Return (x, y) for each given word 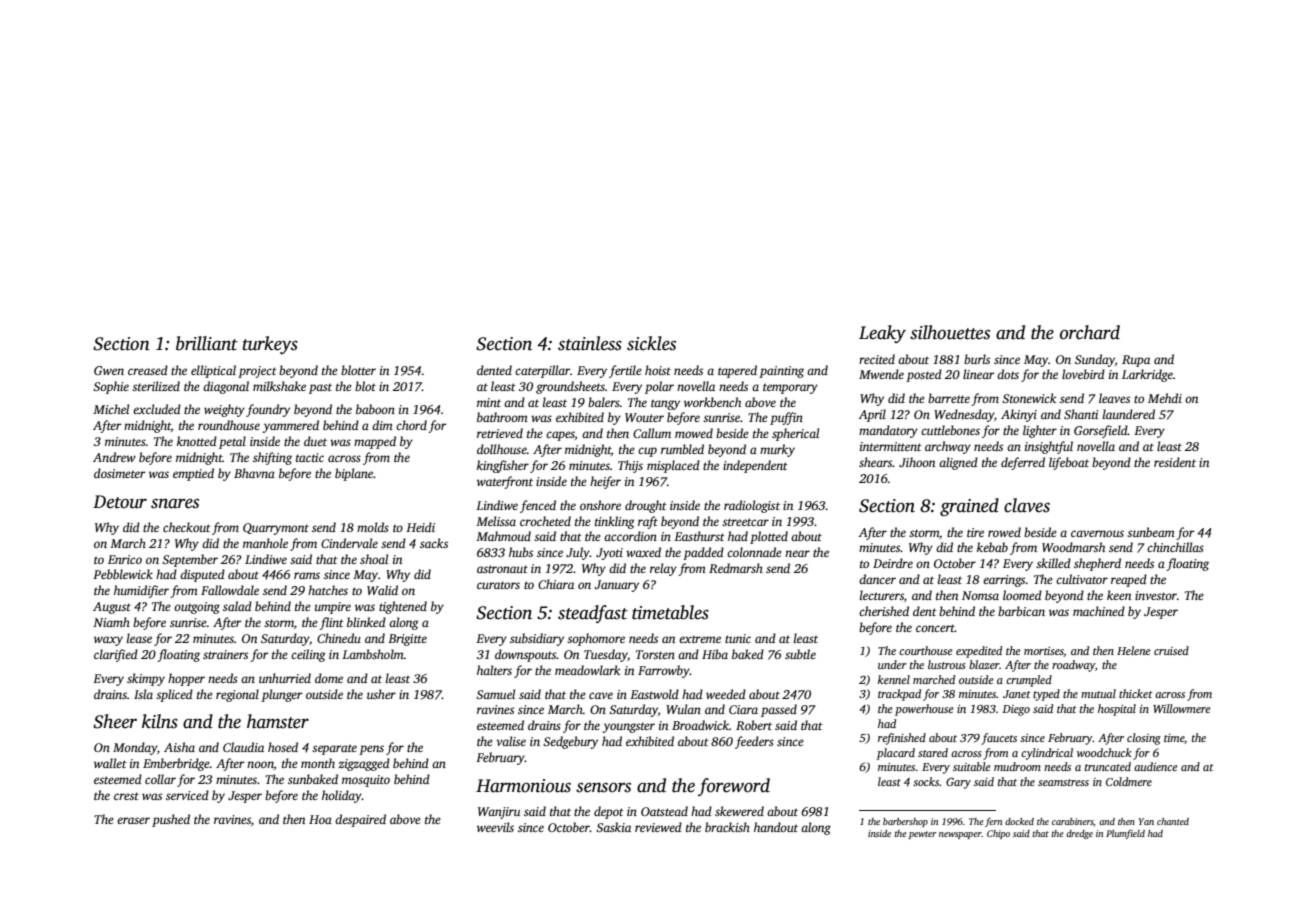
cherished (884, 611)
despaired (360, 820)
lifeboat (1069, 463)
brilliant (207, 343)
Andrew (114, 457)
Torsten (655, 654)
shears (876, 462)
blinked (366, 622)
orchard (1090, 332)
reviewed (658, 827)
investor (1156, 595)
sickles (651, 343)
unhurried (285, 678)
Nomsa (980, 595)
